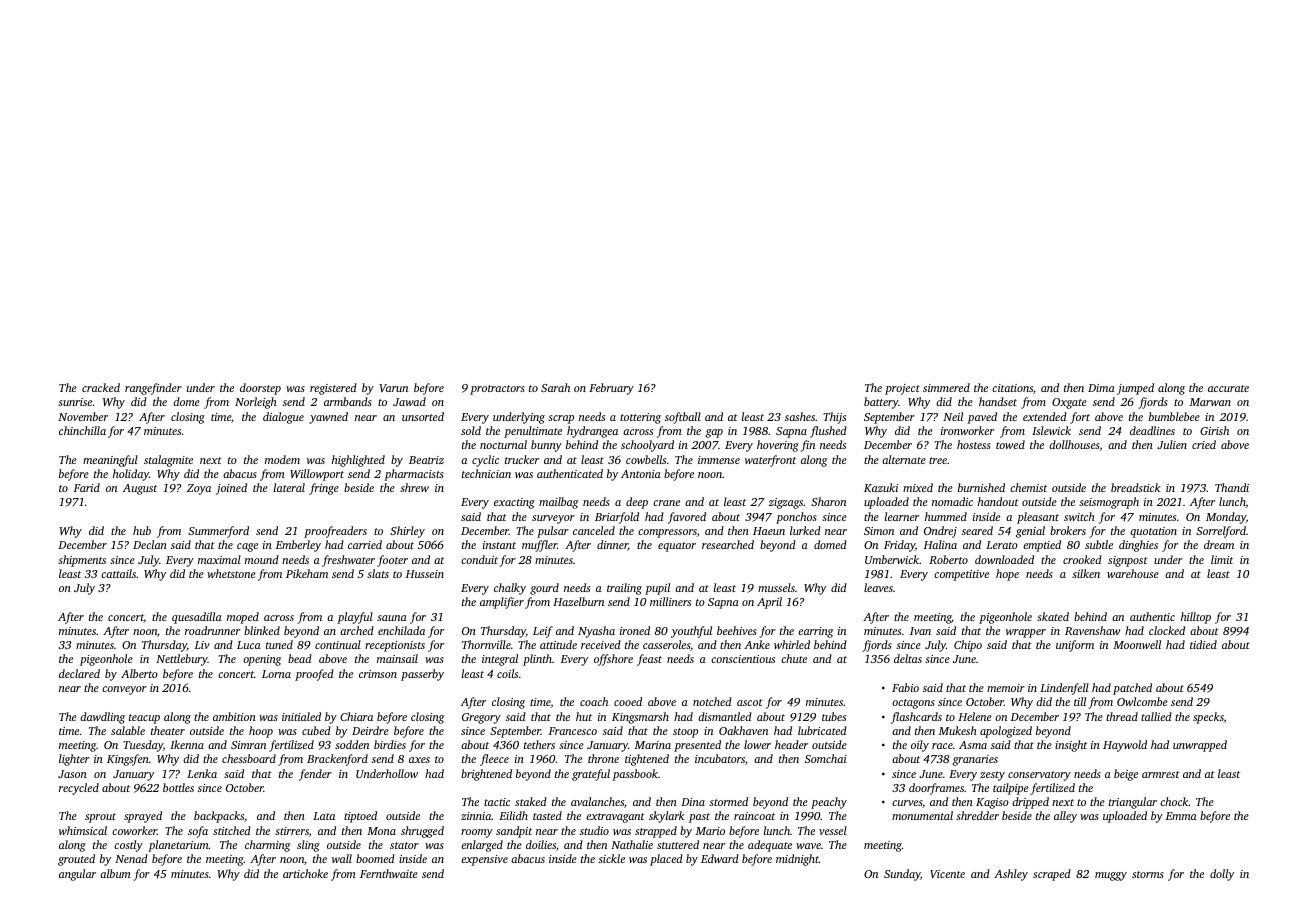 Image resolution: width=1308 pixels, height=924 pixels. I want to click on Thijs, so click(834, 418).
